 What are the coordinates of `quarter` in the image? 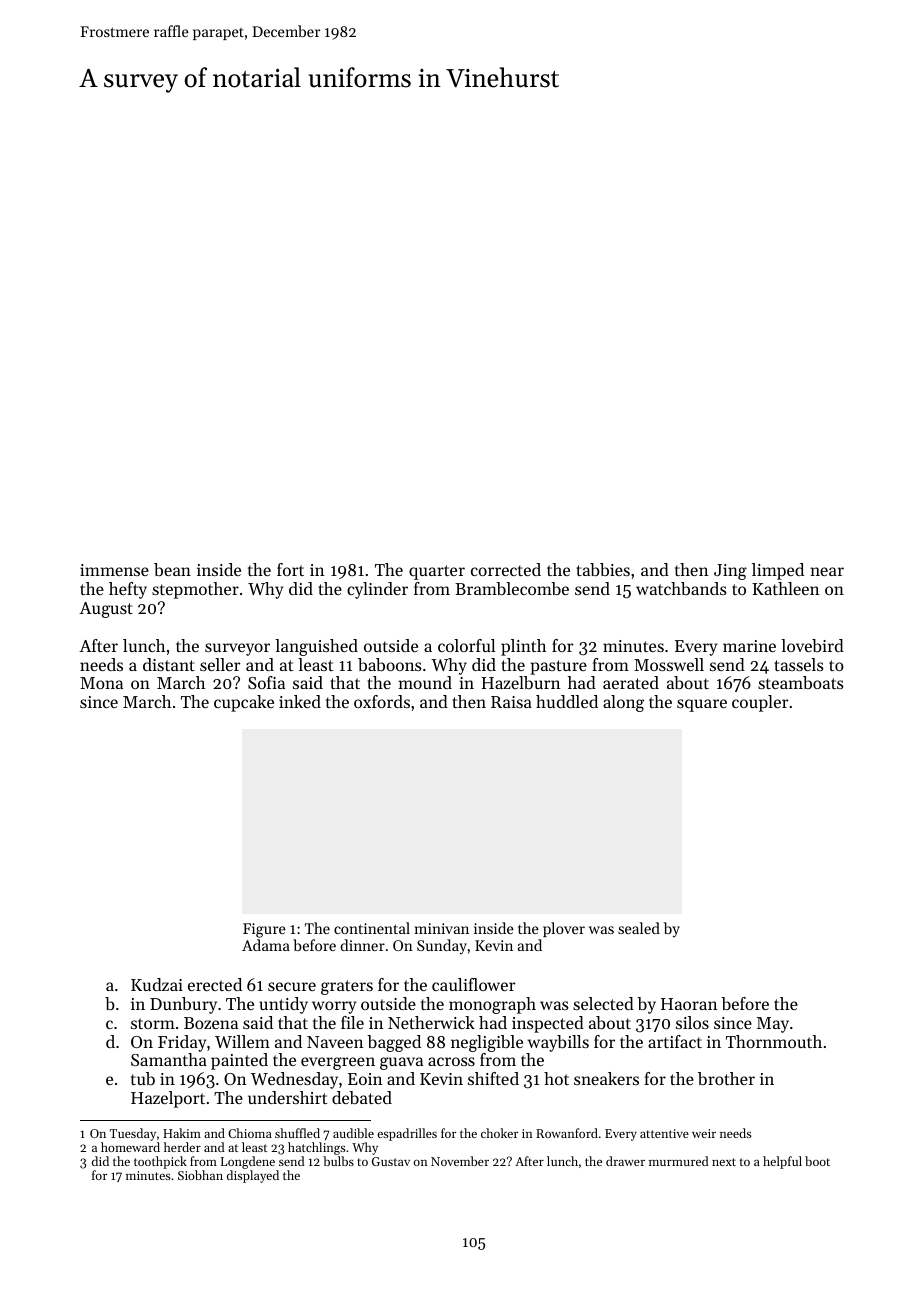 It's located at (437, 572).
